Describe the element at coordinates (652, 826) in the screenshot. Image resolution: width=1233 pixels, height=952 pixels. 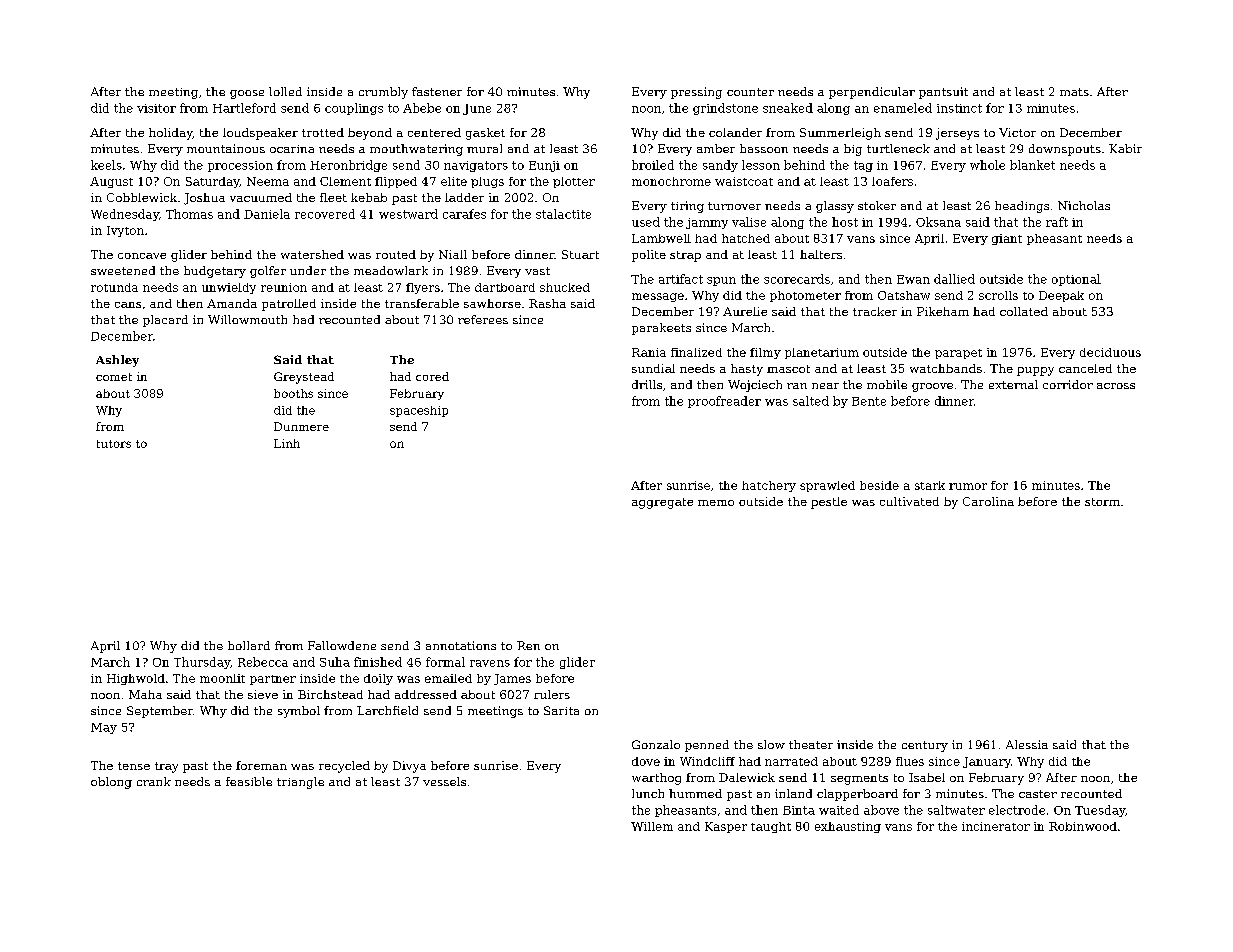
I see `Willem` at that location.
